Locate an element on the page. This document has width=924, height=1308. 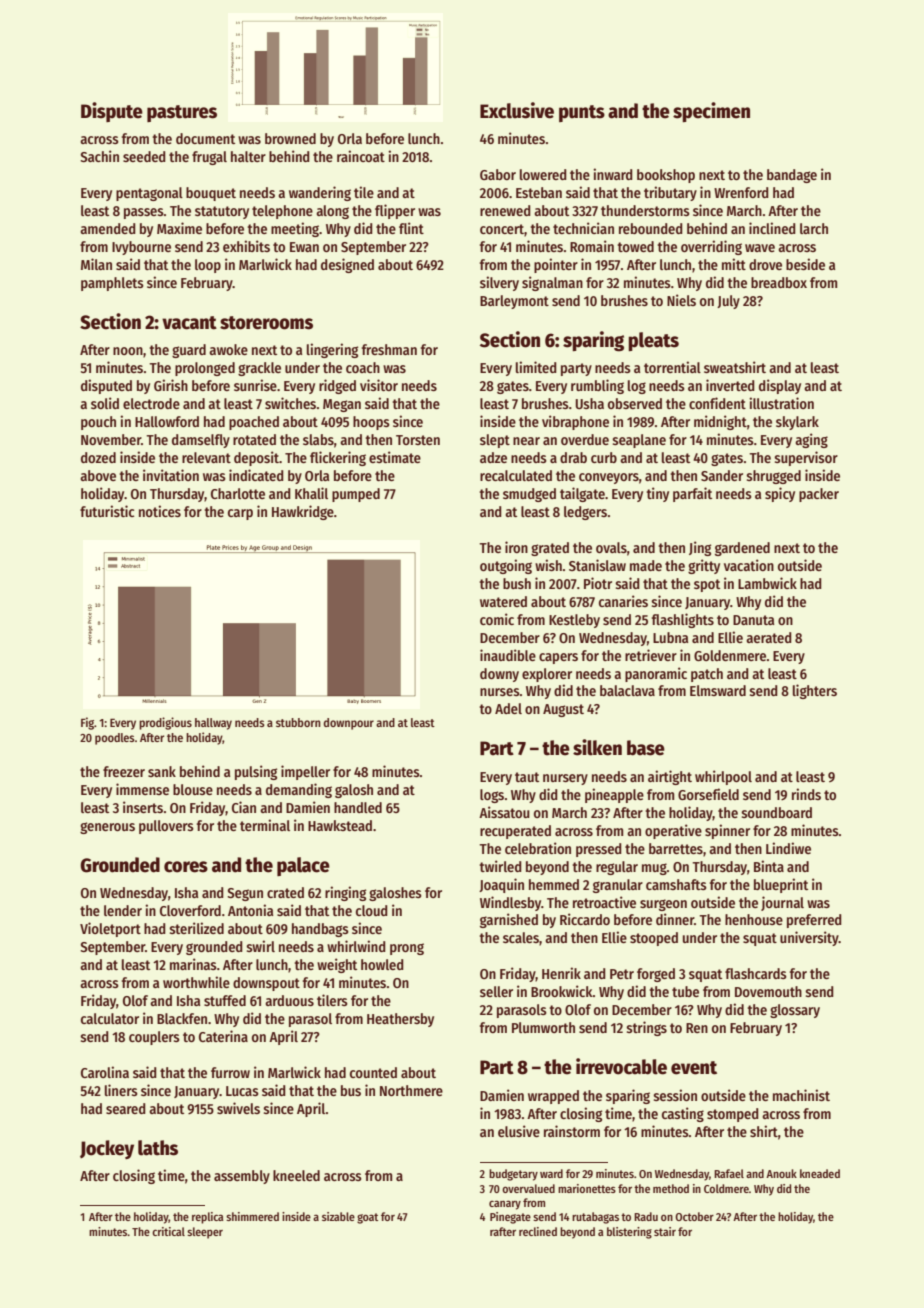
Adel is located at coordinates (508, 708).
